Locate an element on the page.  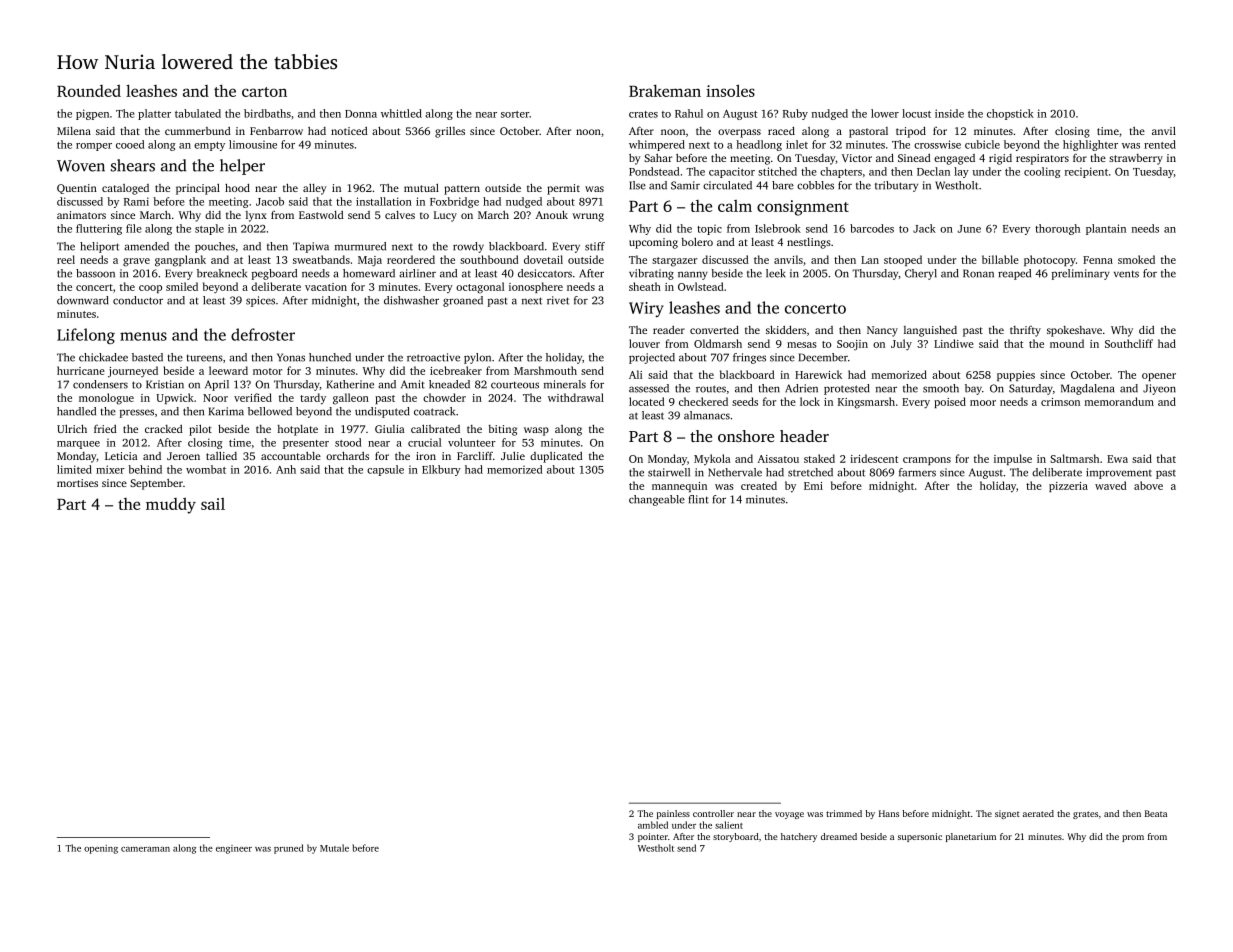
pylon is located at coordinates (477, 358).
